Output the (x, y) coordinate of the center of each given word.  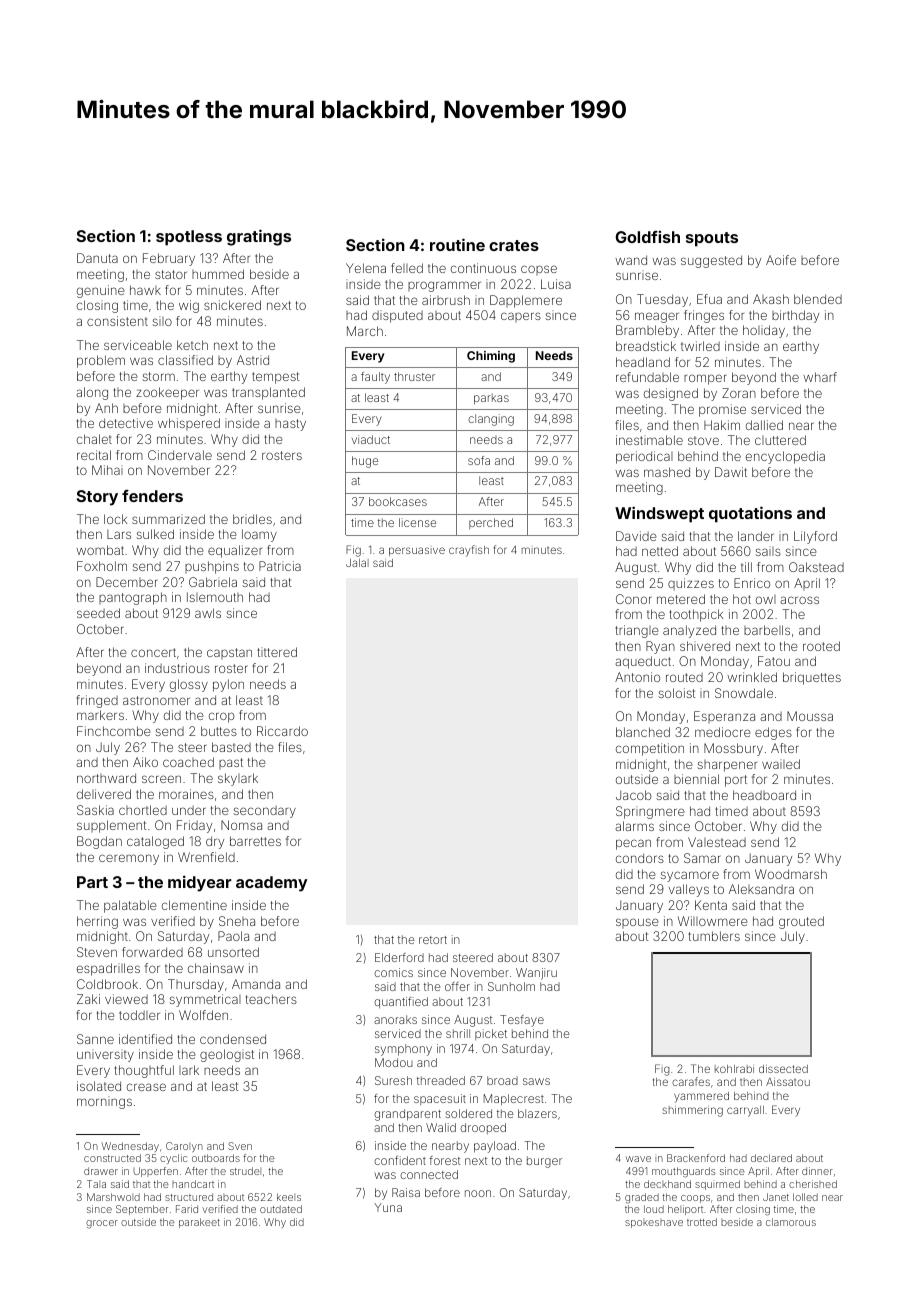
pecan (633, 844)
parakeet (199, 1223)
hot (742, 599)
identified (145, 1039)
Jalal (357, 563)
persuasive (417, 551)
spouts (712, 239)
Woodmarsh (791, 874)
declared (771, 1158)
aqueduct (643, 662)
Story (97, 498)
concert (153, 652)
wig (189, 306)
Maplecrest (514, 1100)
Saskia (95, 810)
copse (539, 270)
